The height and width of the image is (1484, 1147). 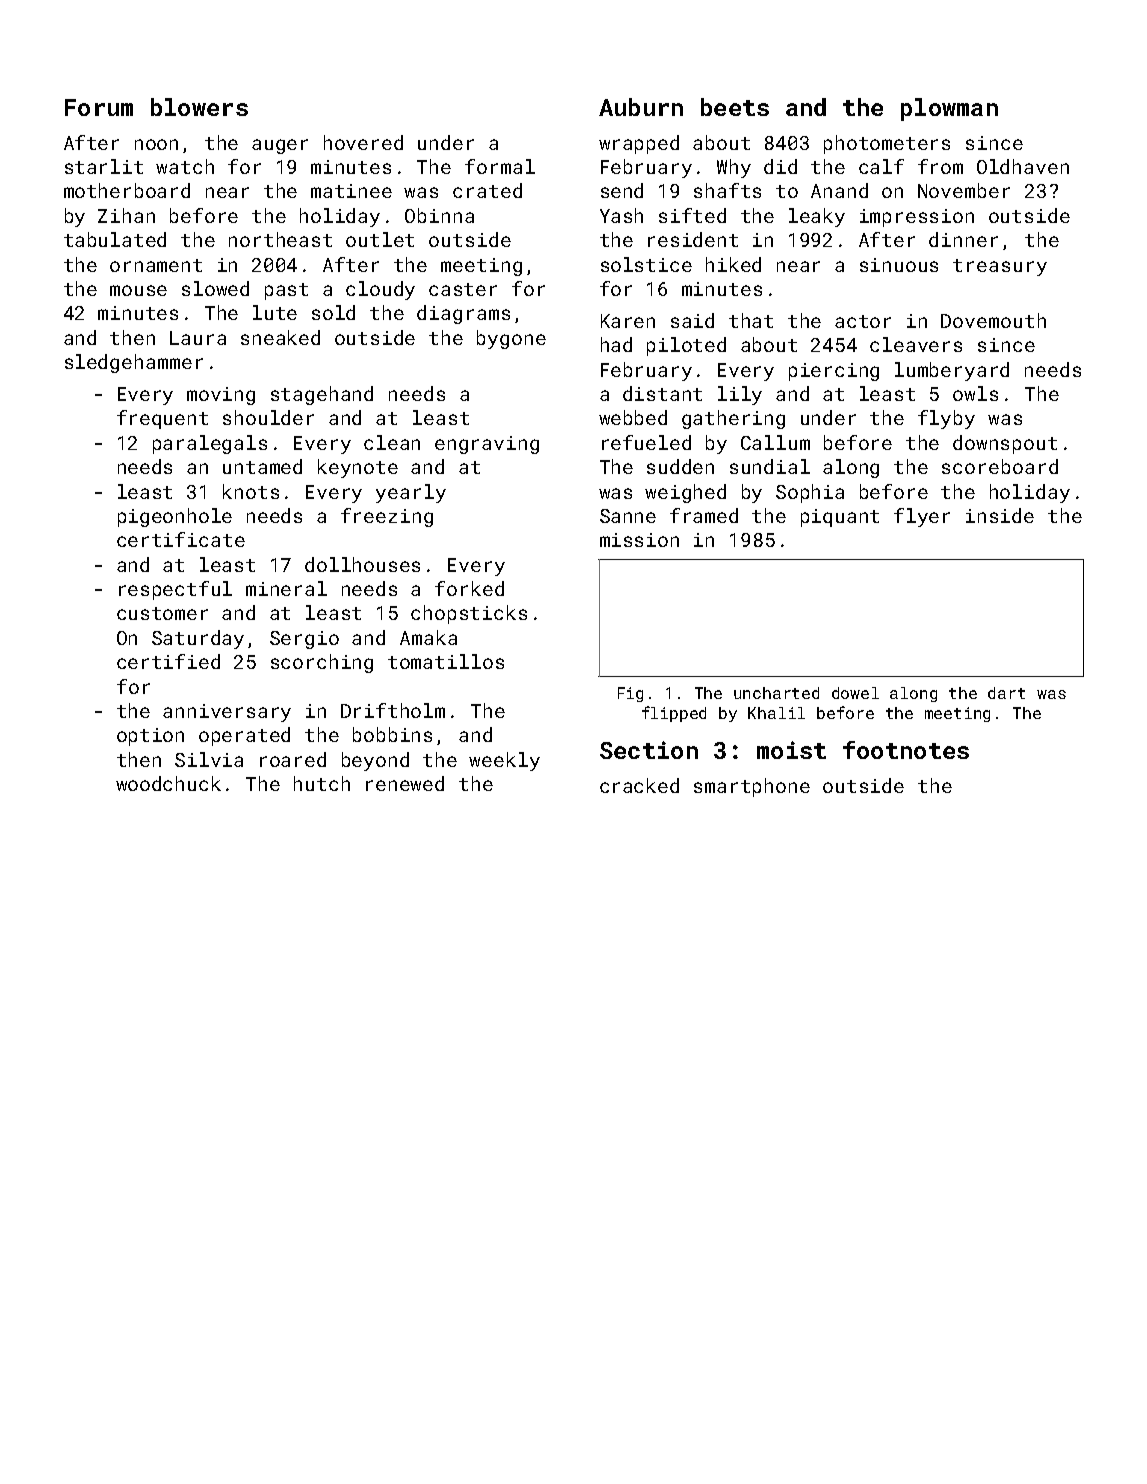 What do you see at coordinates (899, 265) in the image?
I see `sinuous` at bounding box center [899, 265].
